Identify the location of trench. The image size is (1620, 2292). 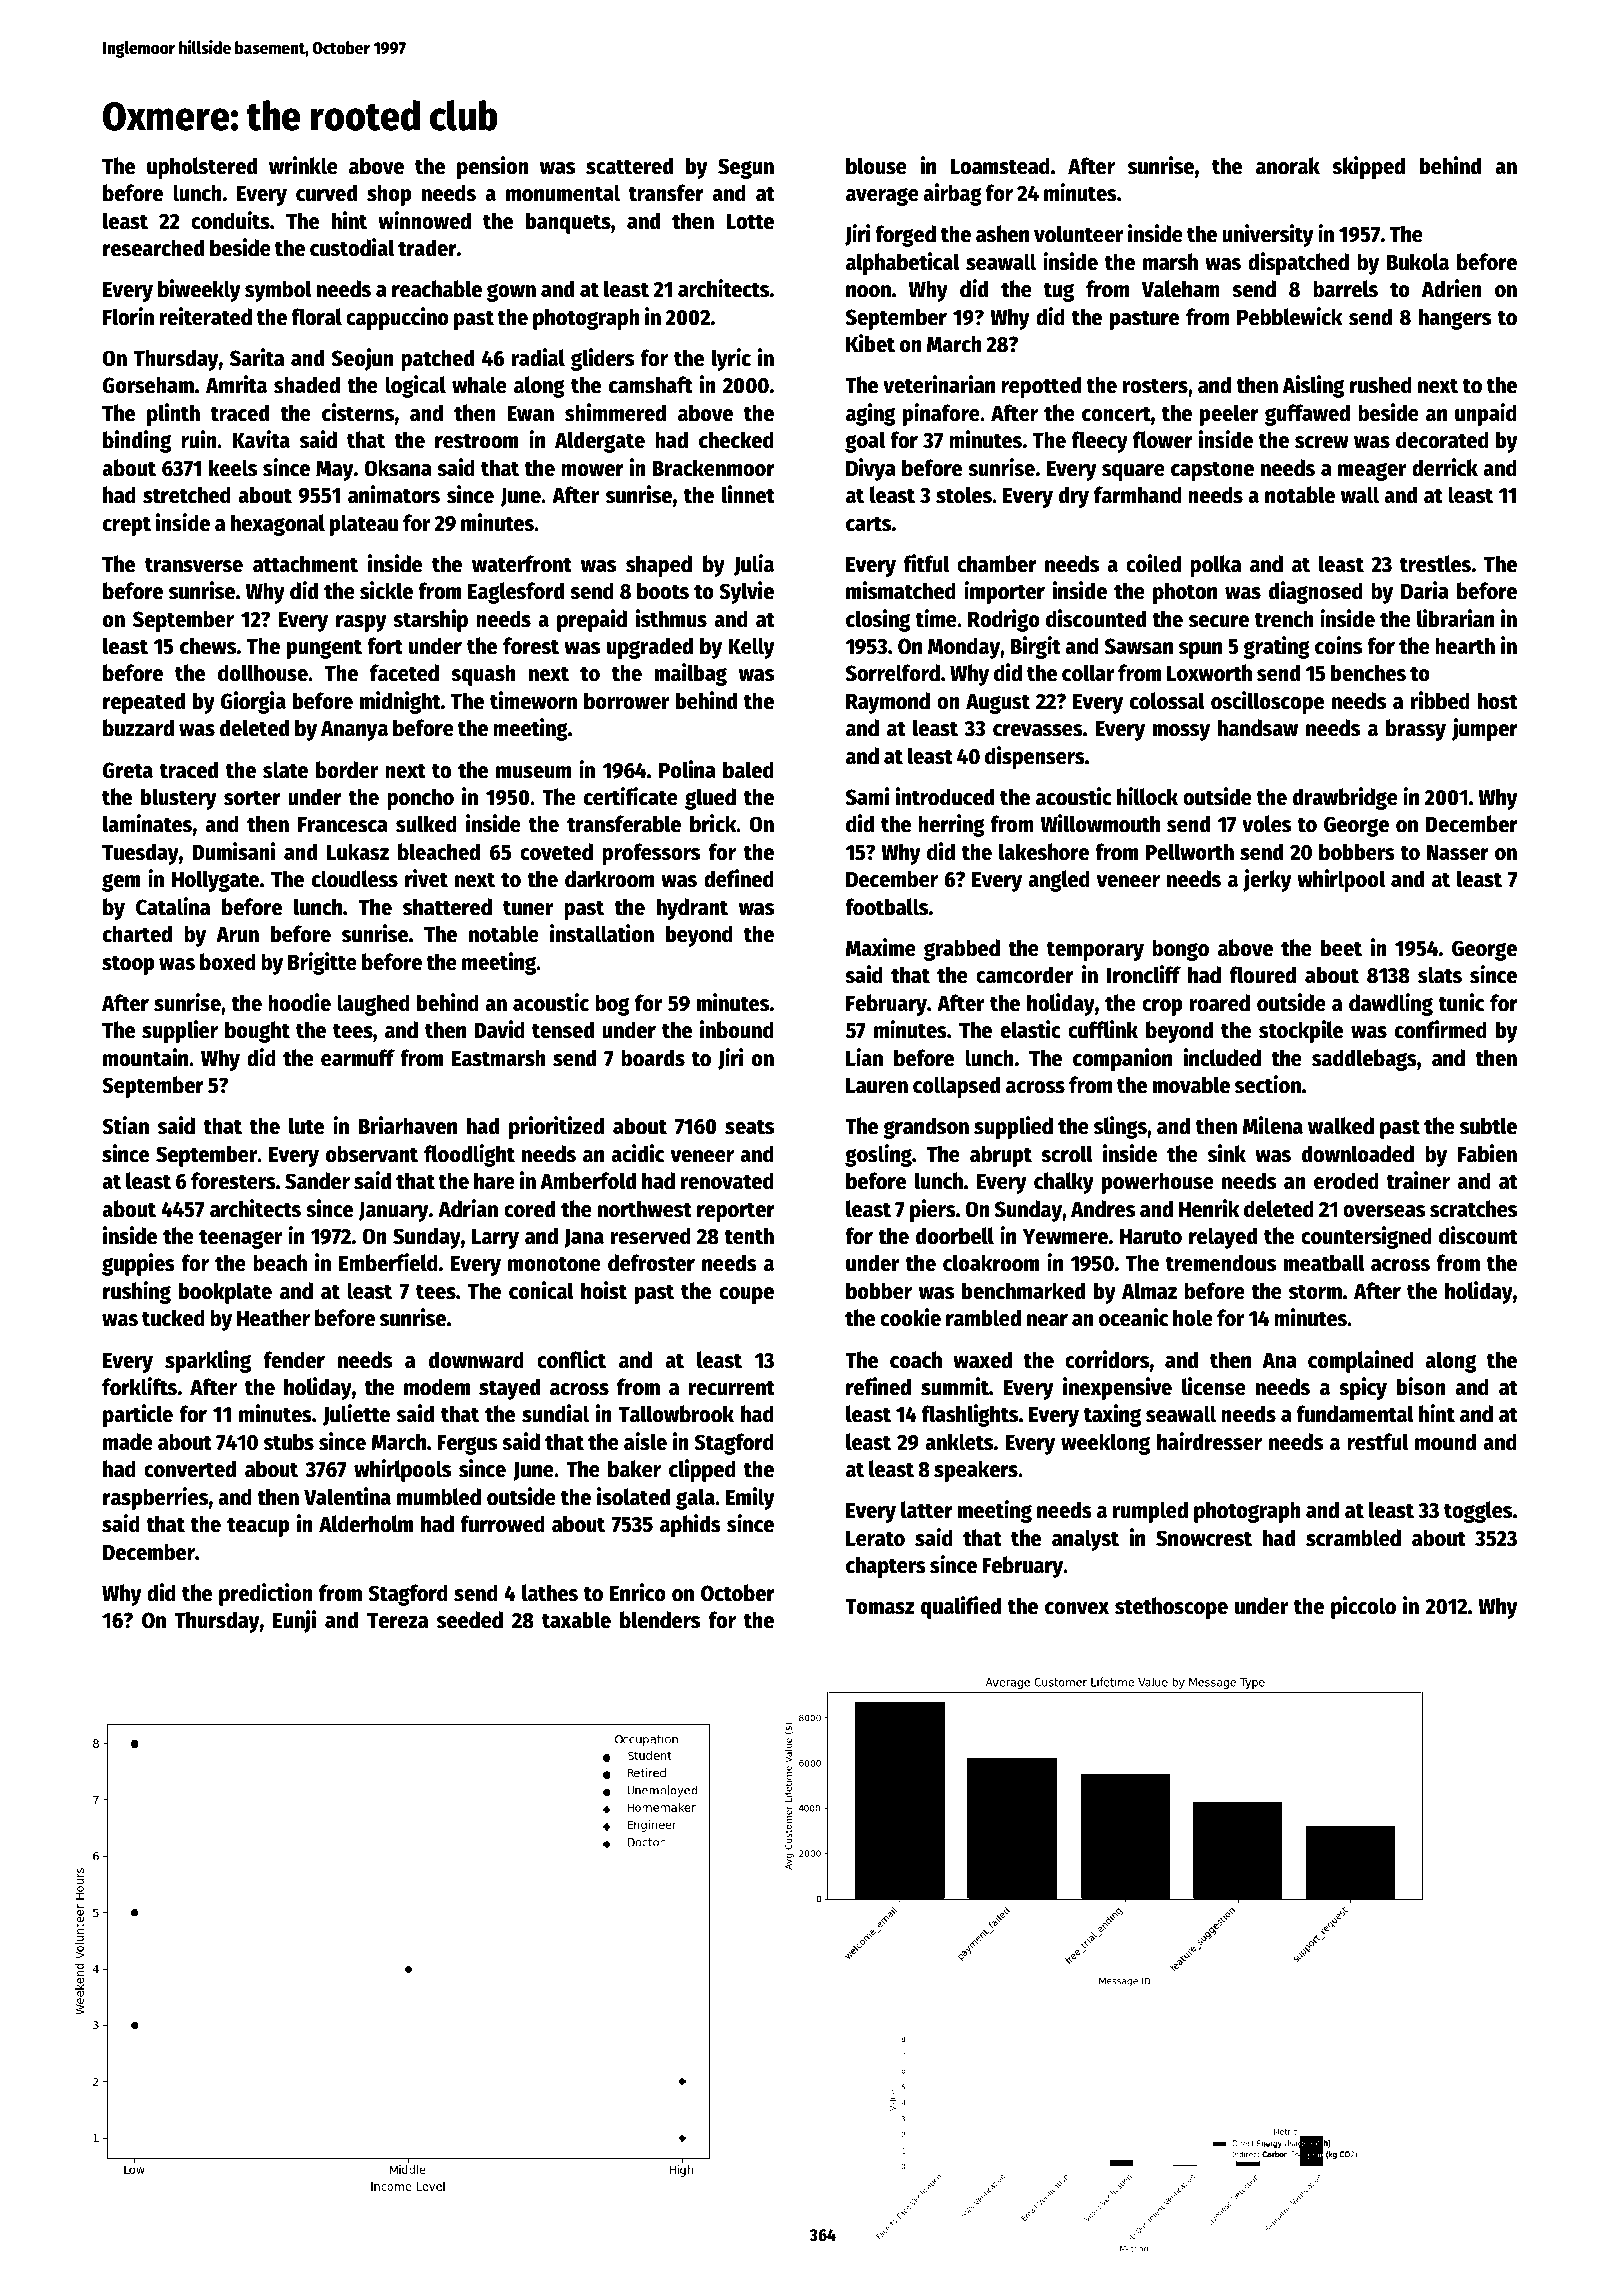
(1284, 619).
